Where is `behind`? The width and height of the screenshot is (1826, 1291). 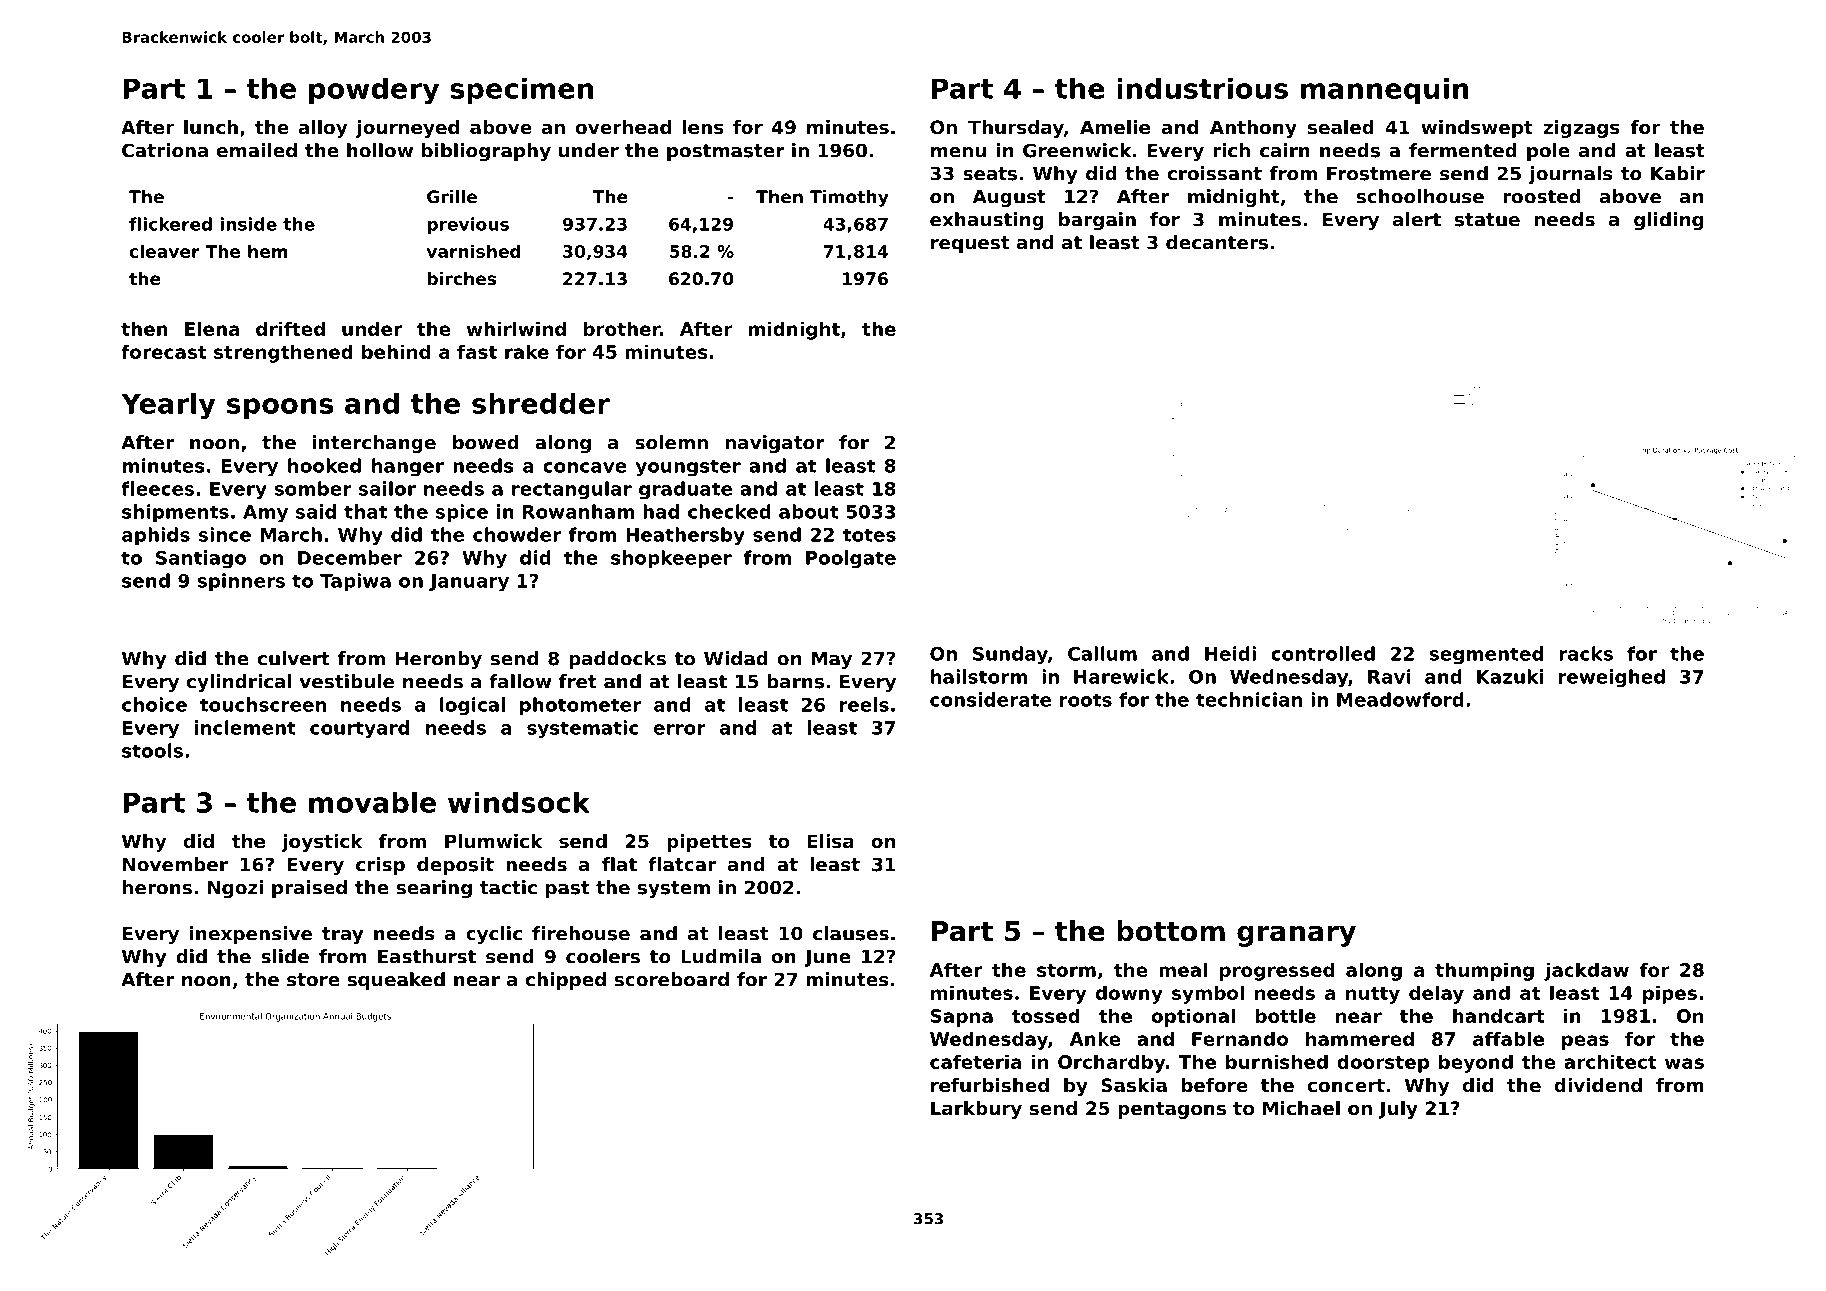
behind is located at coordinates (396, 351).
